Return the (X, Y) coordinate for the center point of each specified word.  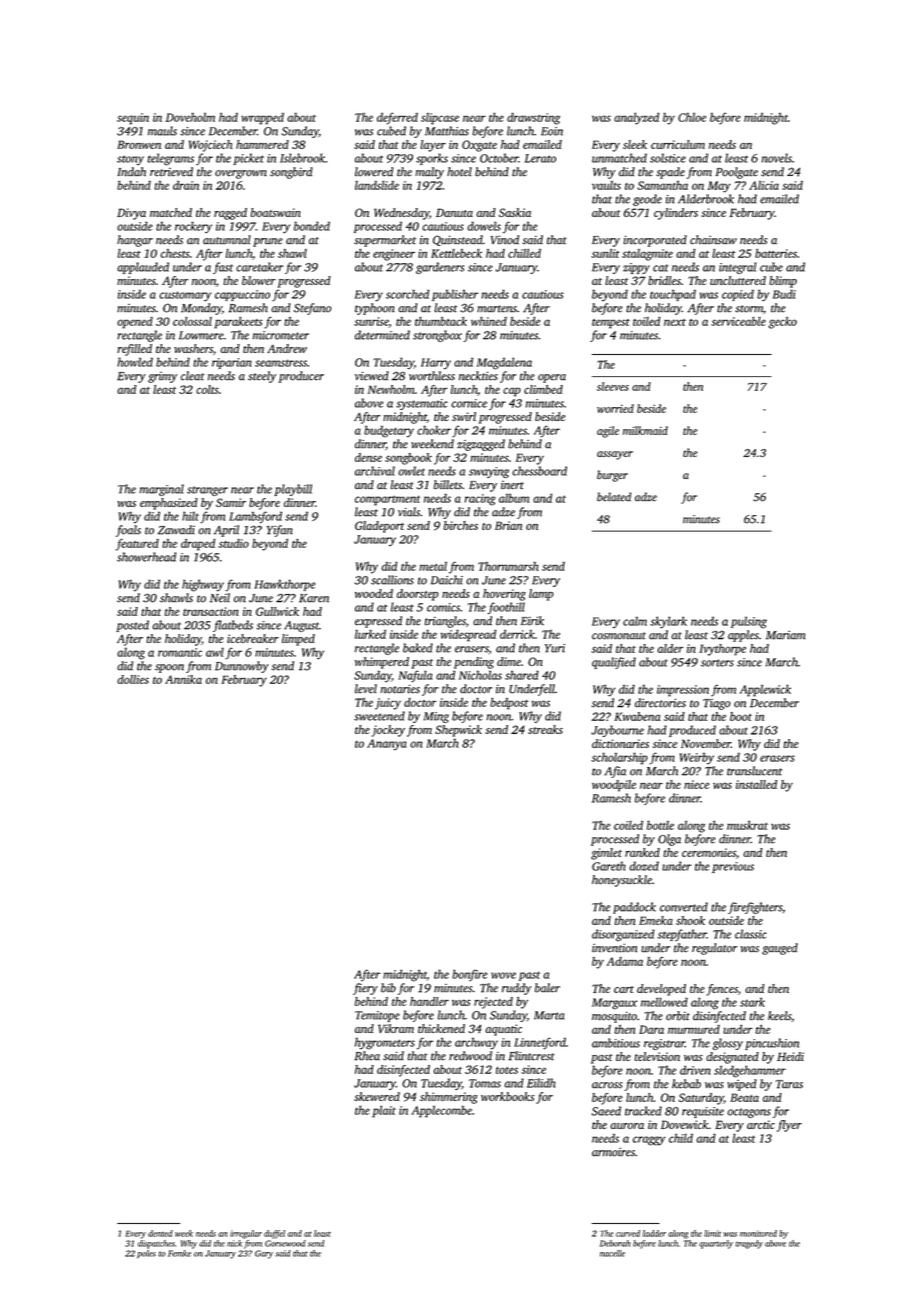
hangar (135, 241)
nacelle (612, 1253)
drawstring (533, 119)
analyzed (636, 118)
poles (146, 1254)
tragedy (749, 1244)
